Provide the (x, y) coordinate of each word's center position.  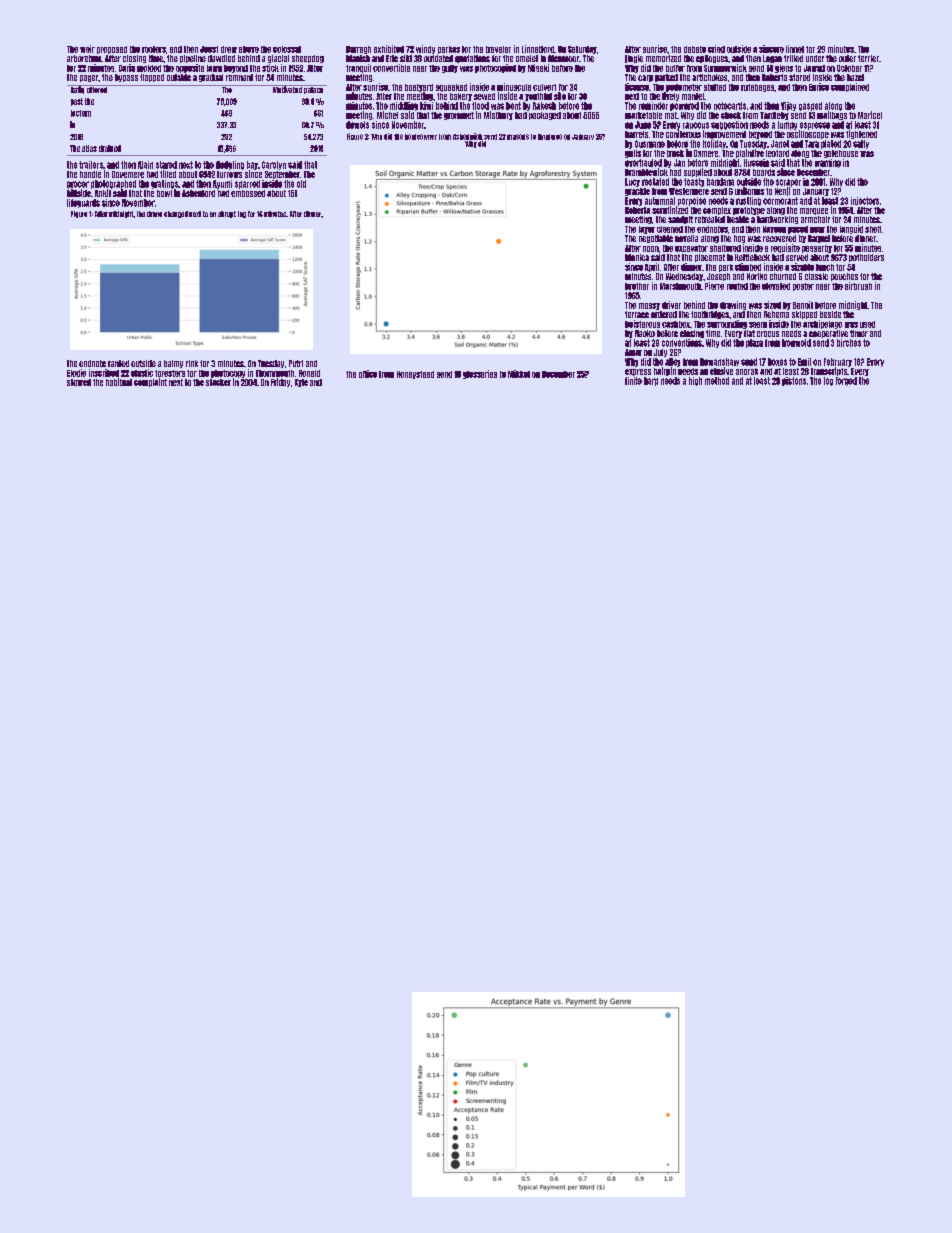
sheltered (725, 248)
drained (110, 148)
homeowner (421, 137)
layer (647, 230)
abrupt (227, 214)
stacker (218, 382)
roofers (154, 49)
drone (154, 214)
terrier (868, 58)
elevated (776, 286)
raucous (696, 125)
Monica (637, 257)
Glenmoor (563, 58)
